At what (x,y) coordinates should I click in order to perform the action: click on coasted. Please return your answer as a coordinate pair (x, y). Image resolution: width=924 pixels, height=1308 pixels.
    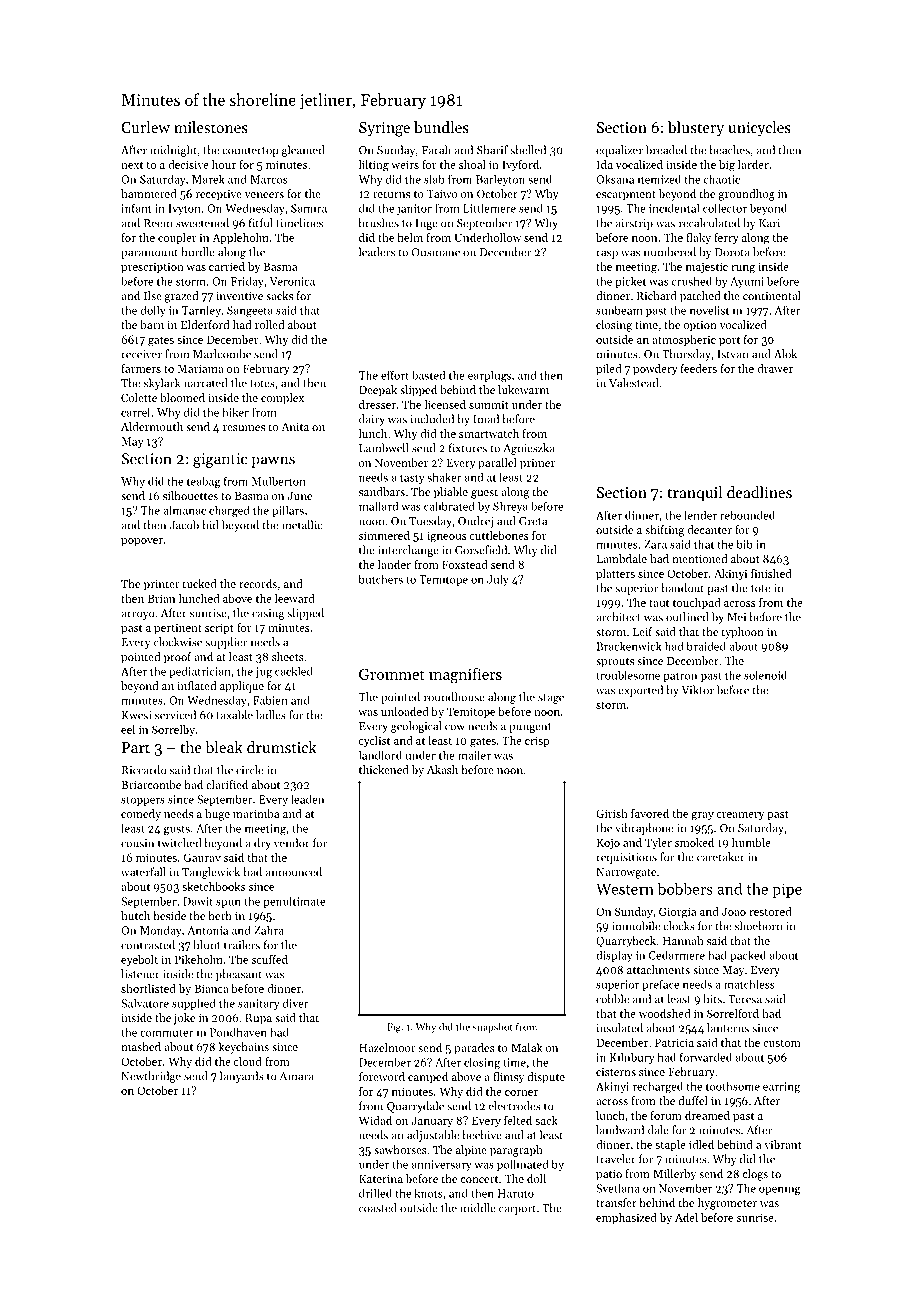
    Looking at the image, I should click on (378, 1208).
